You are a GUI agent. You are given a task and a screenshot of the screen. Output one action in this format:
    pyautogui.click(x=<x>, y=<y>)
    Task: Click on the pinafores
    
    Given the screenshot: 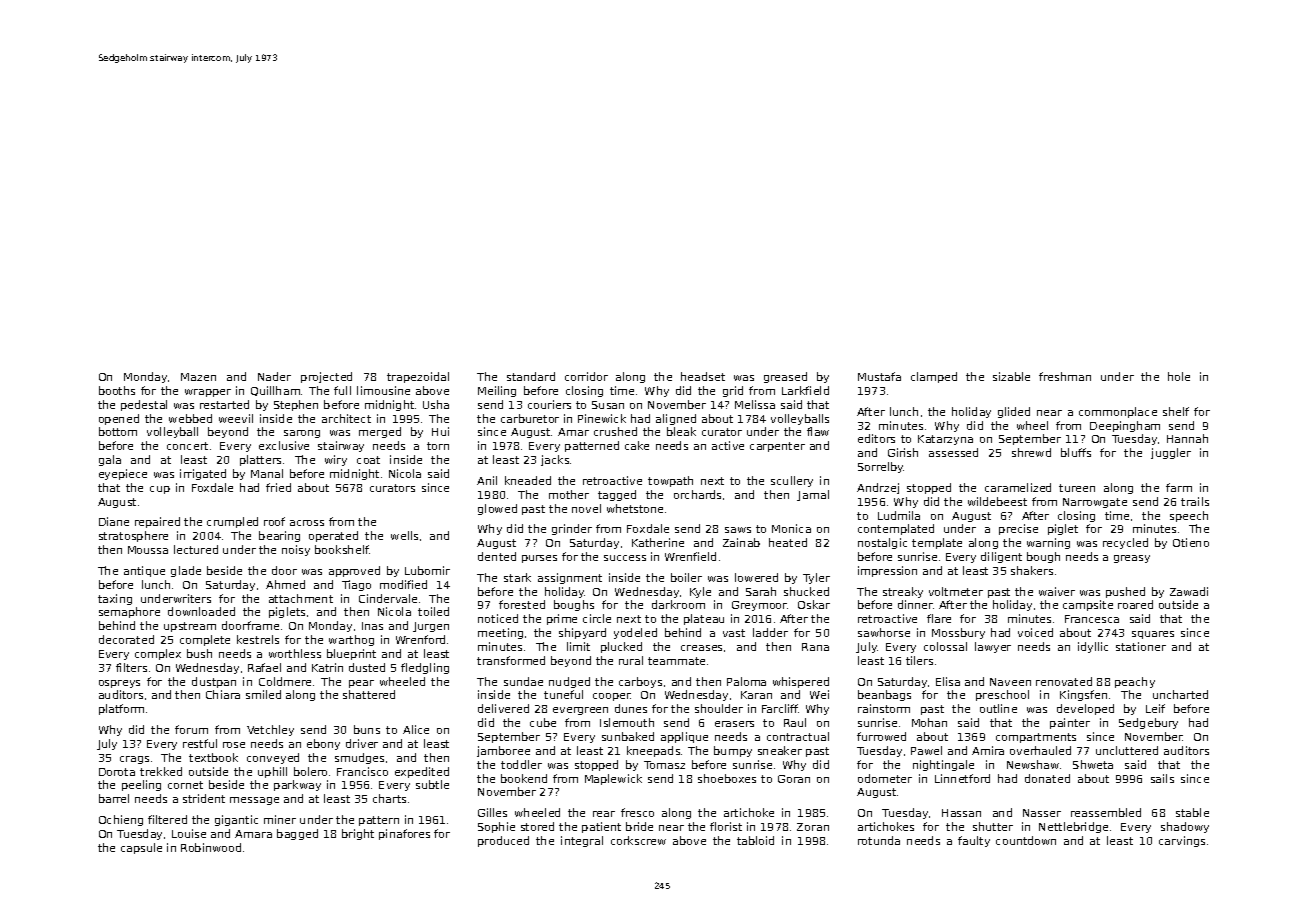 What is the action you would take?
    pyautogui.click(x=404, y=834)
